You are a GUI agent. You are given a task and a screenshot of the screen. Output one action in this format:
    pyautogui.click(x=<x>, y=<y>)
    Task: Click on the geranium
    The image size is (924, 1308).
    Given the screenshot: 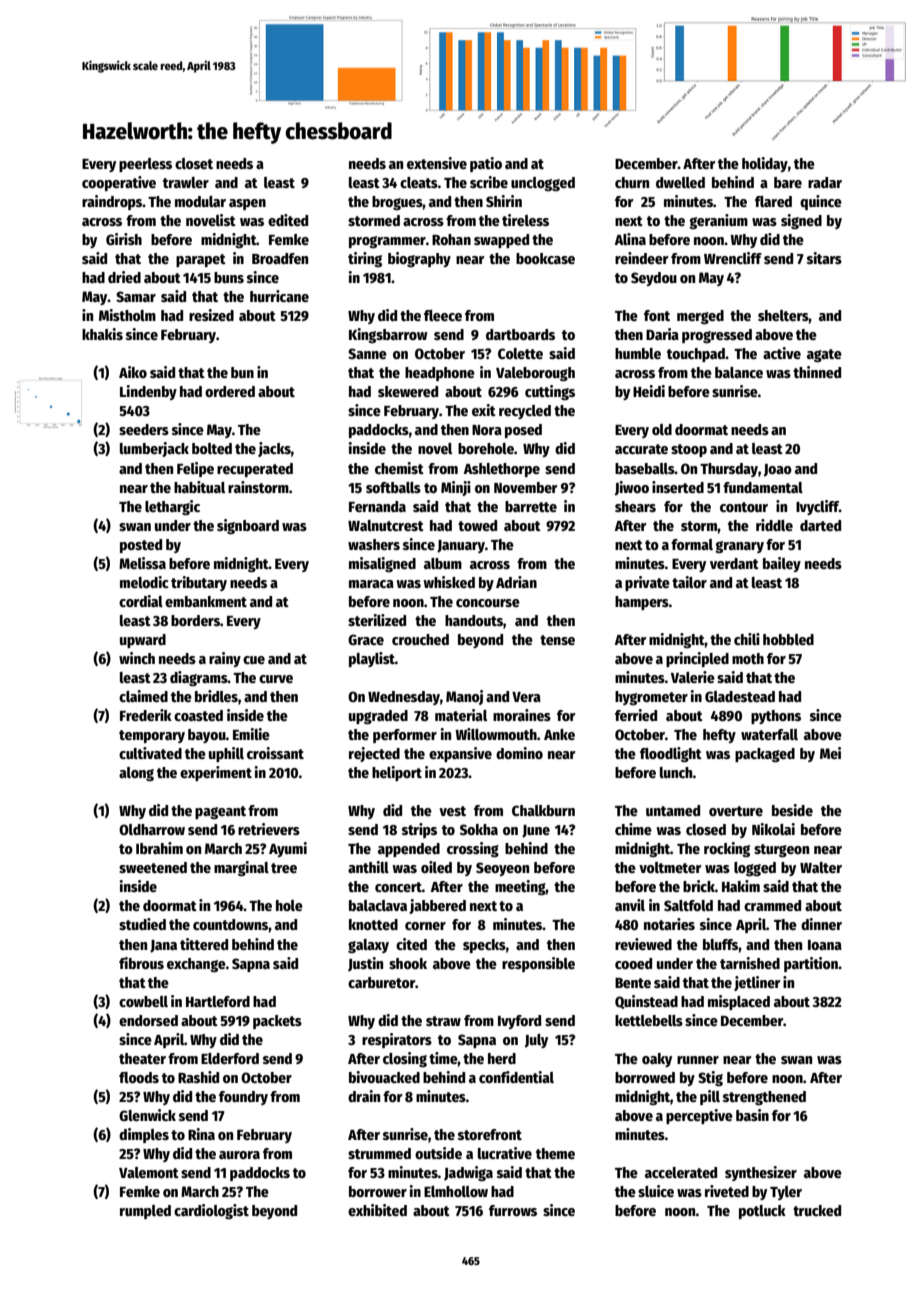 What is the action you would take?
    pyautogui.click(x=718, y=221)
